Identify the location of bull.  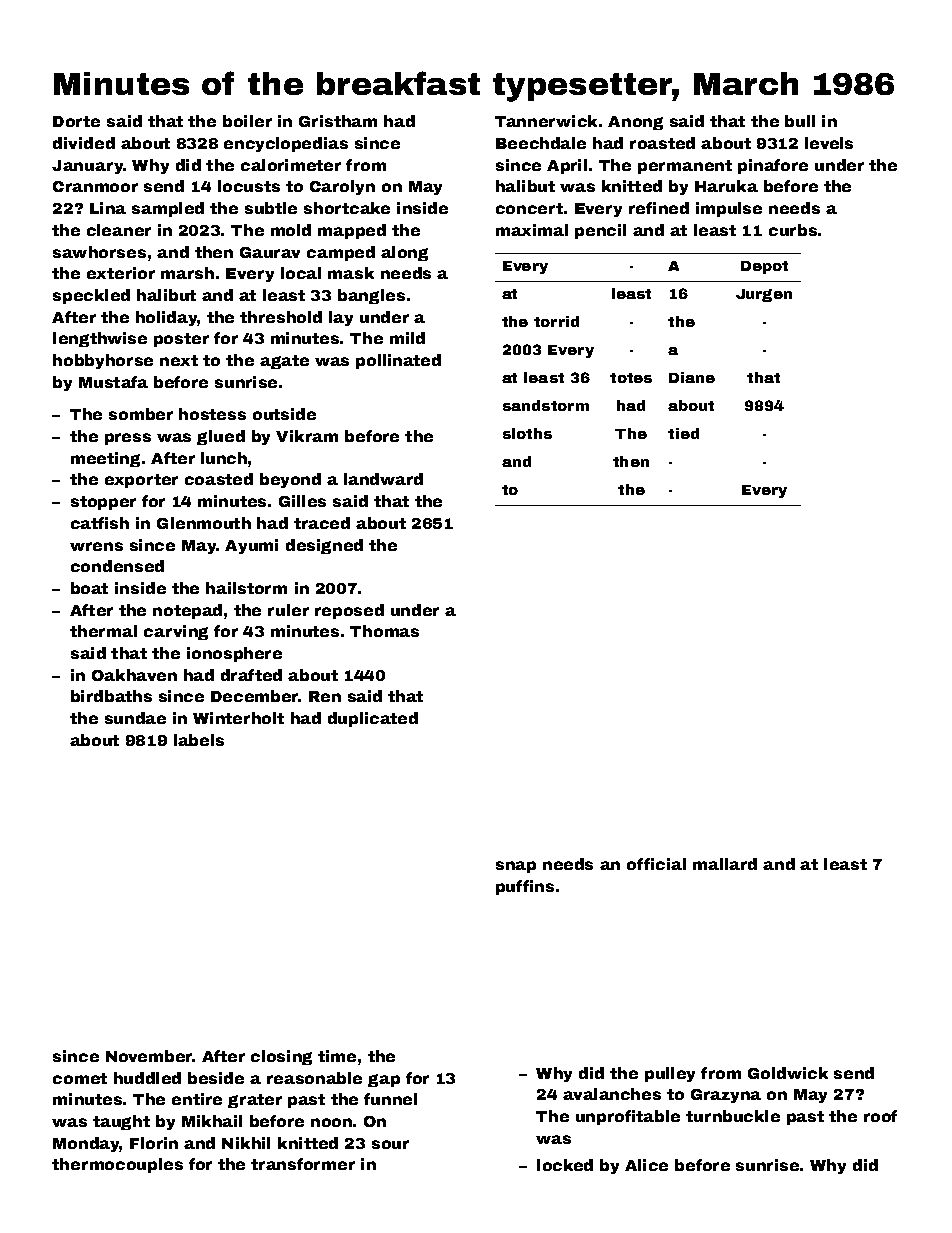
(800, 121).
